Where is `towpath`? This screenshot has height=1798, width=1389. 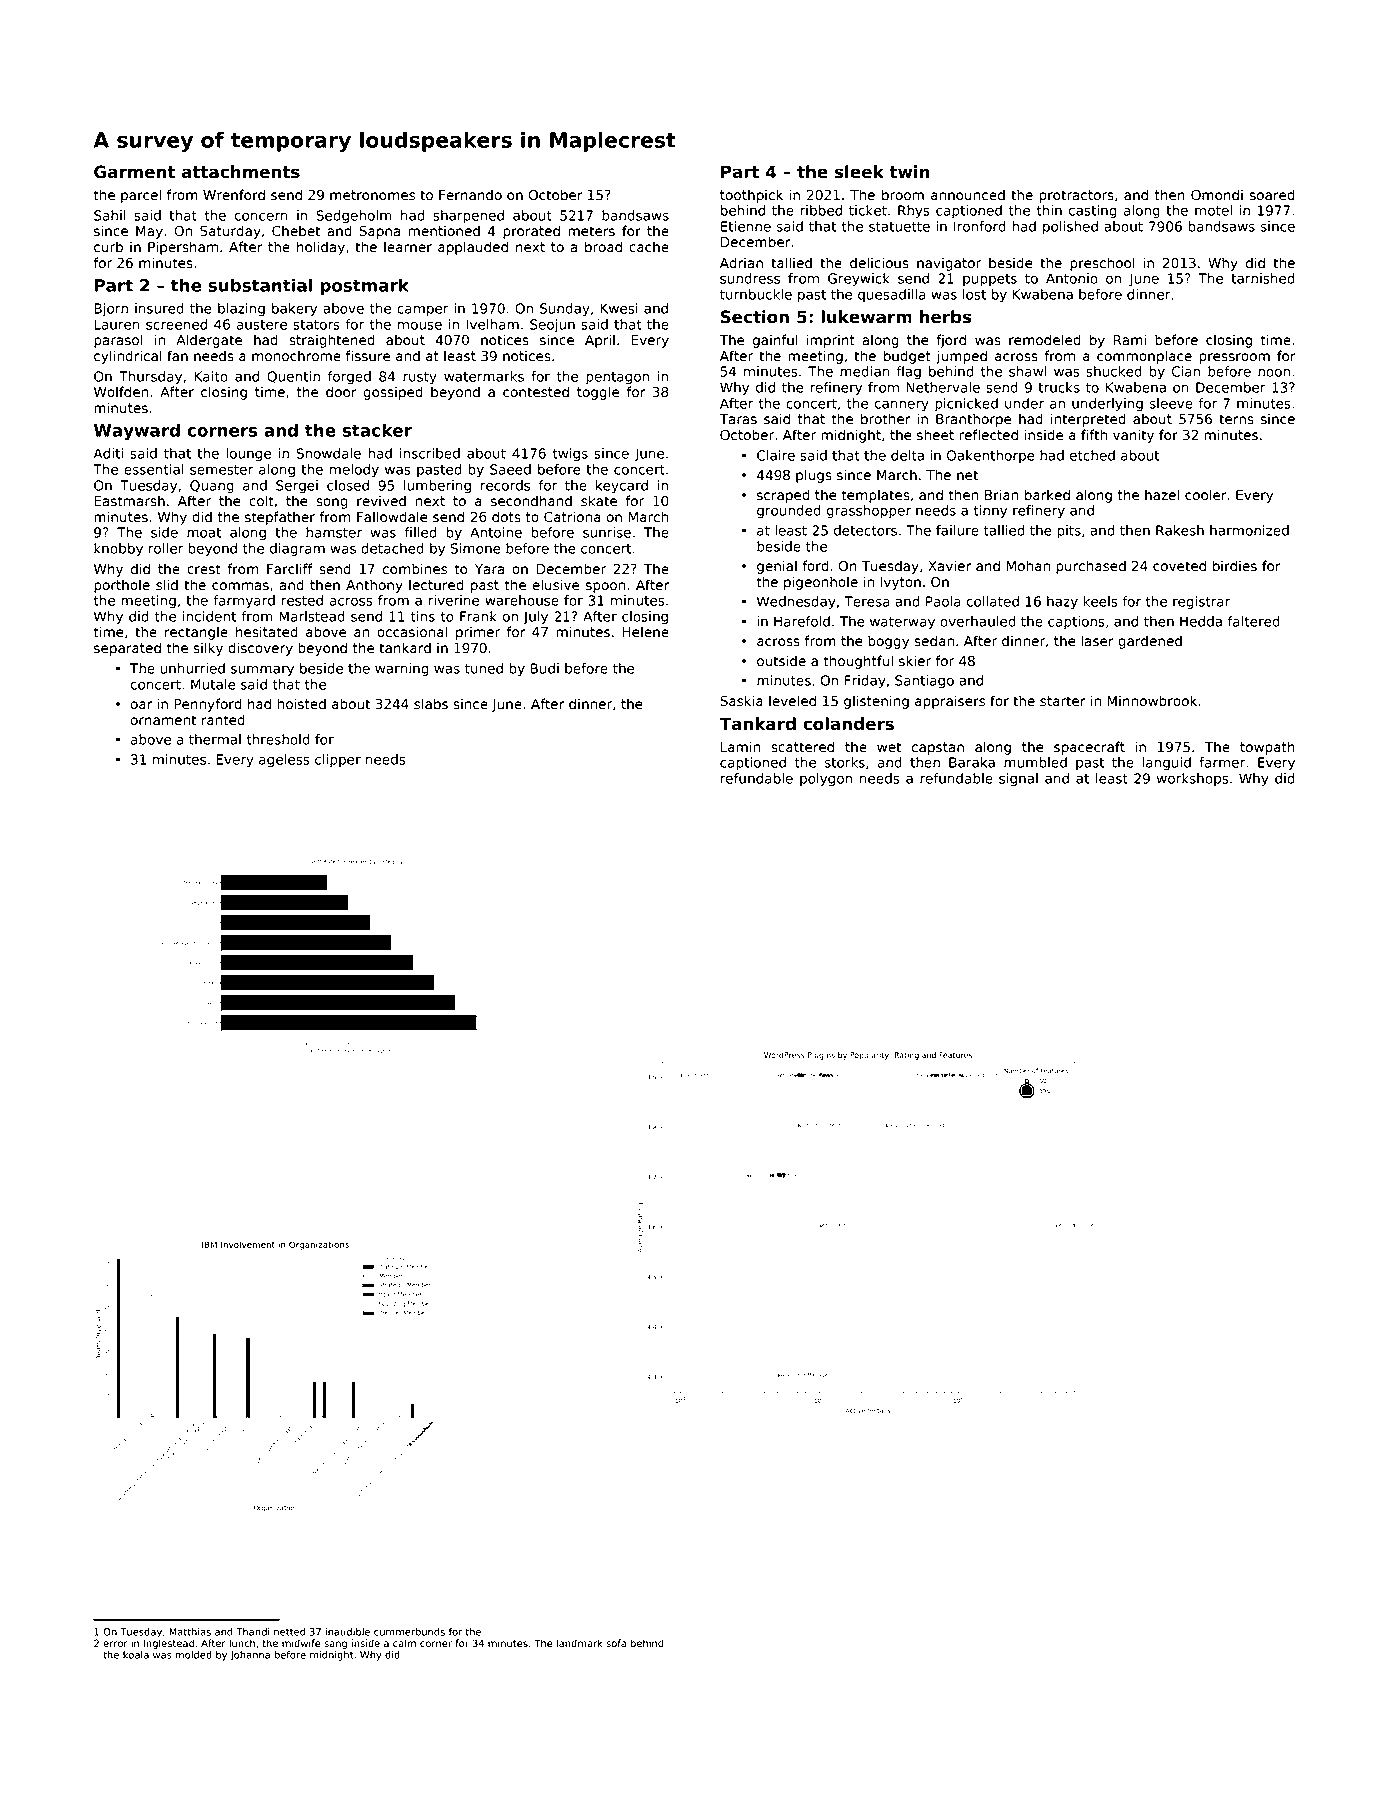 towpath is located at coordinates (1267, 748).
